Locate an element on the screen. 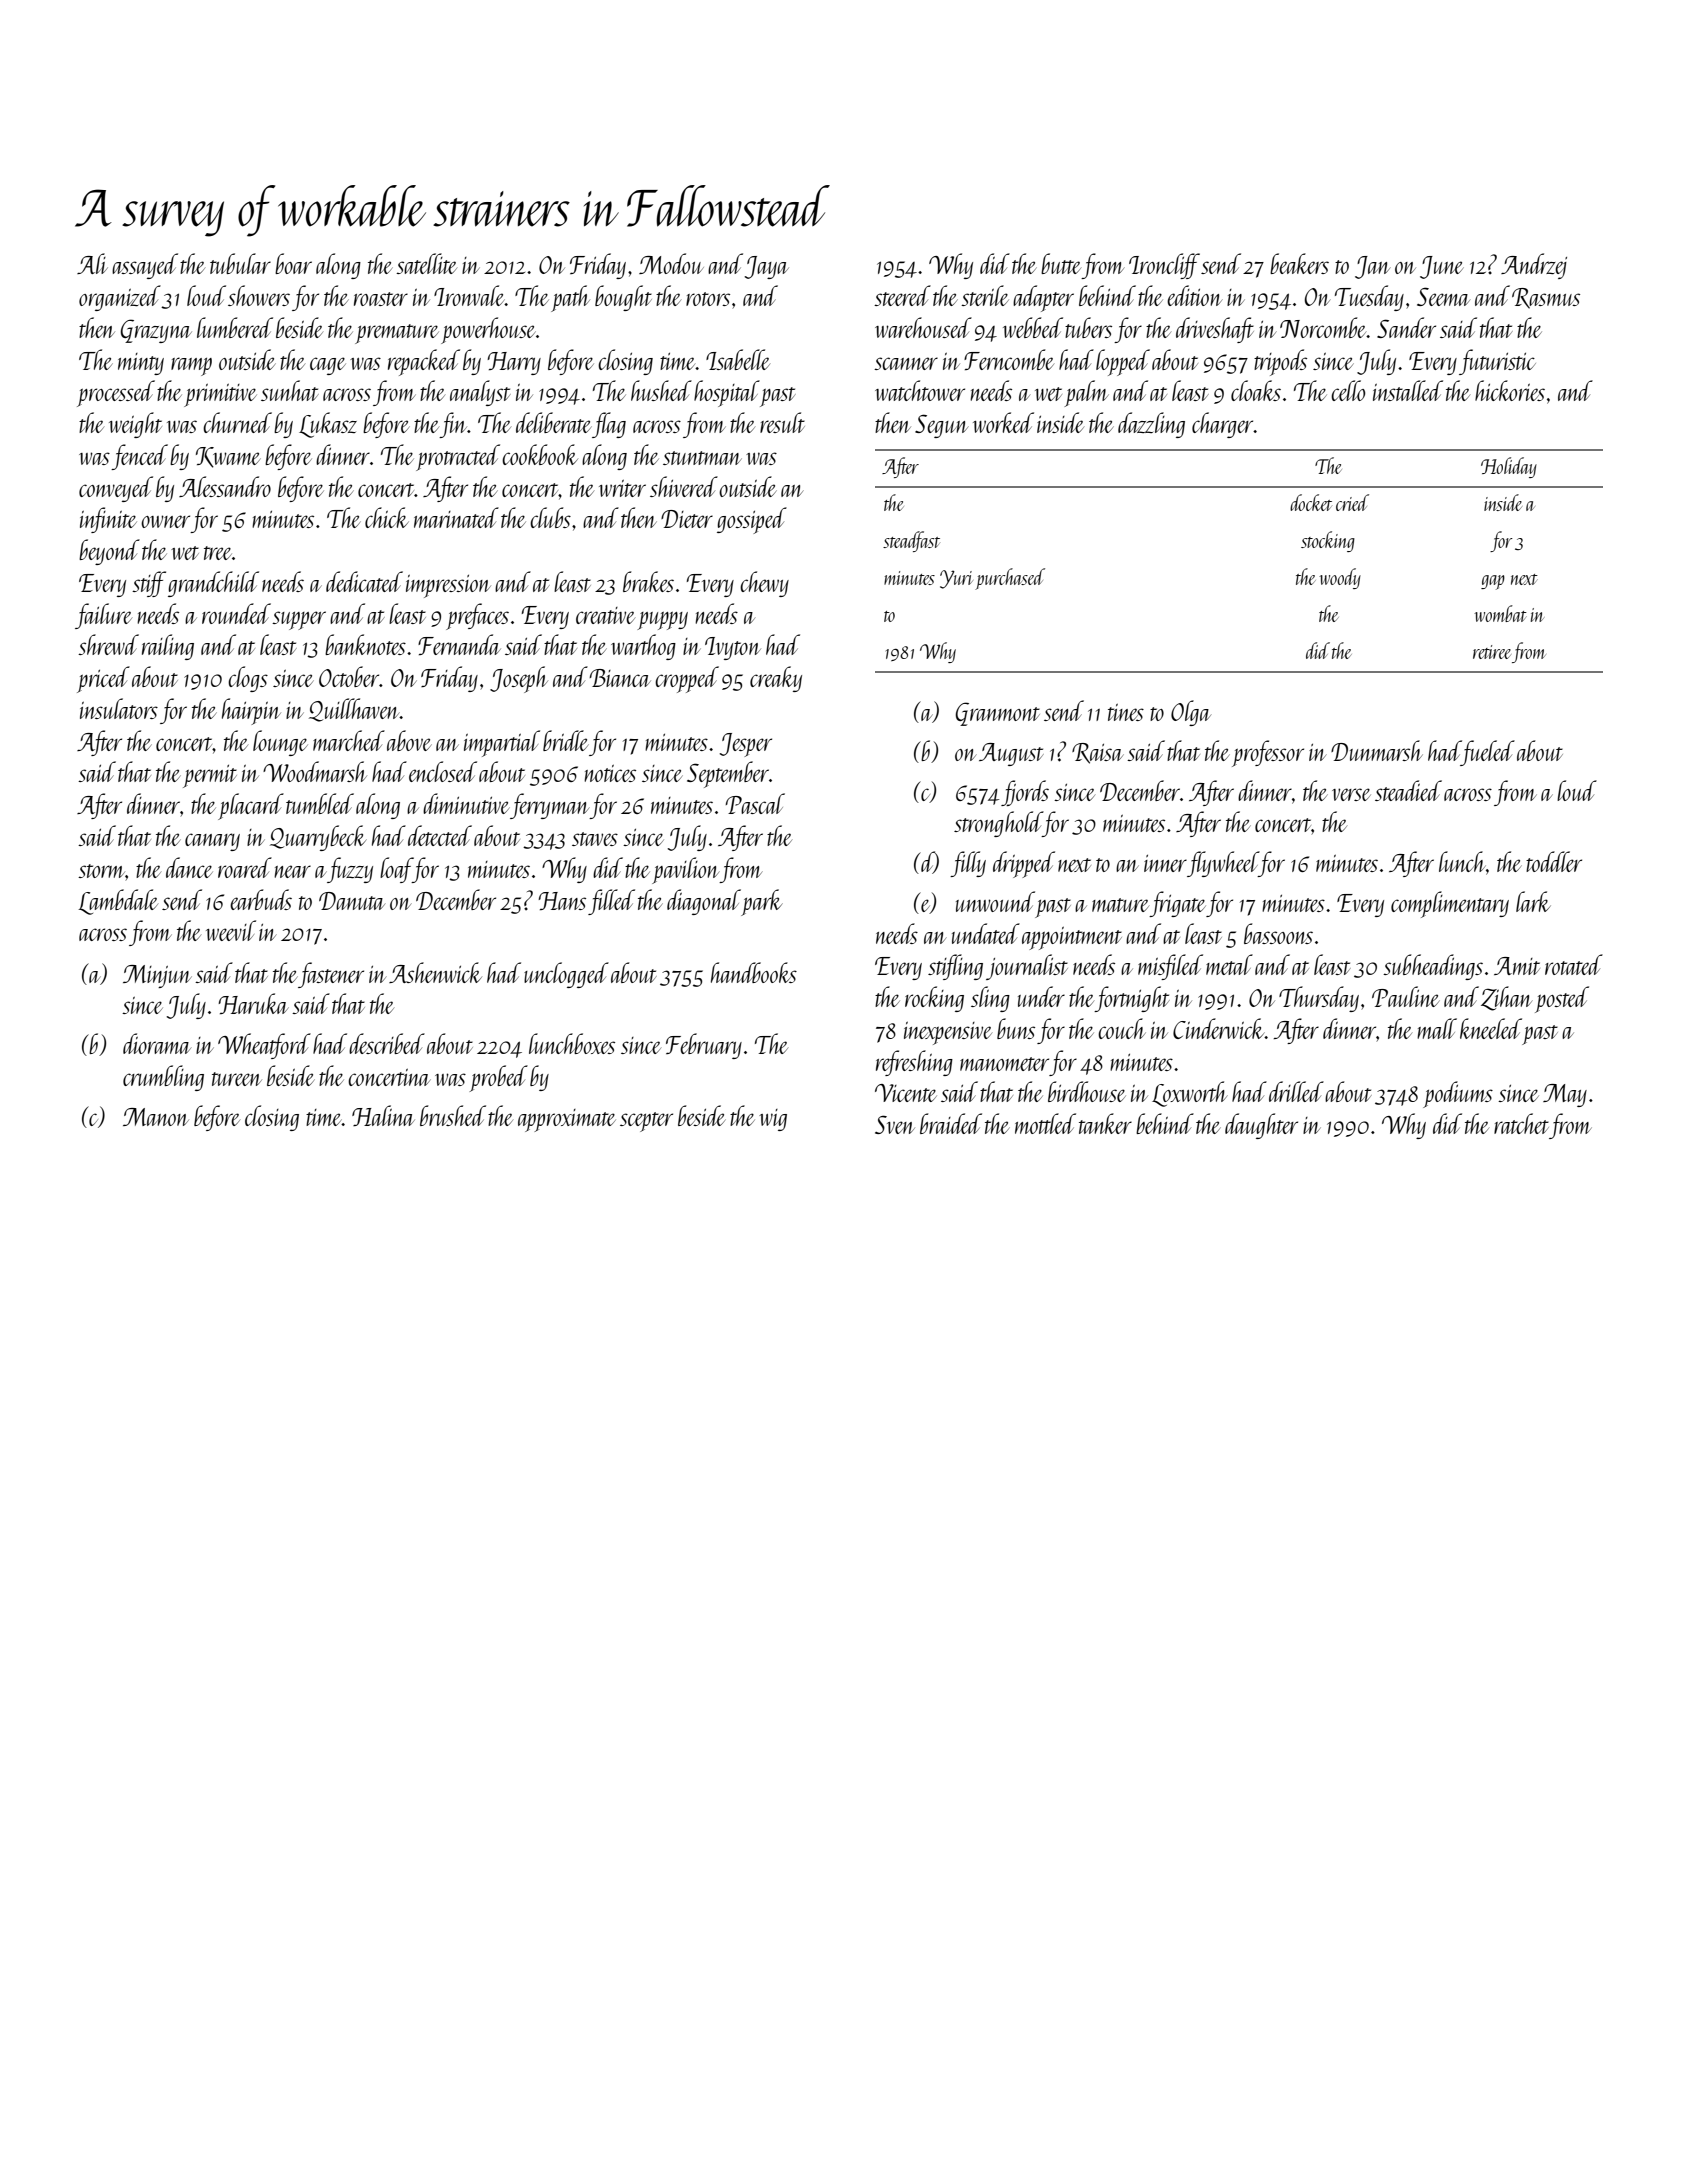 Image resolution: width=1683 pixels, height=2178 pixels. tripods is located at coordinates (1280, 362).
